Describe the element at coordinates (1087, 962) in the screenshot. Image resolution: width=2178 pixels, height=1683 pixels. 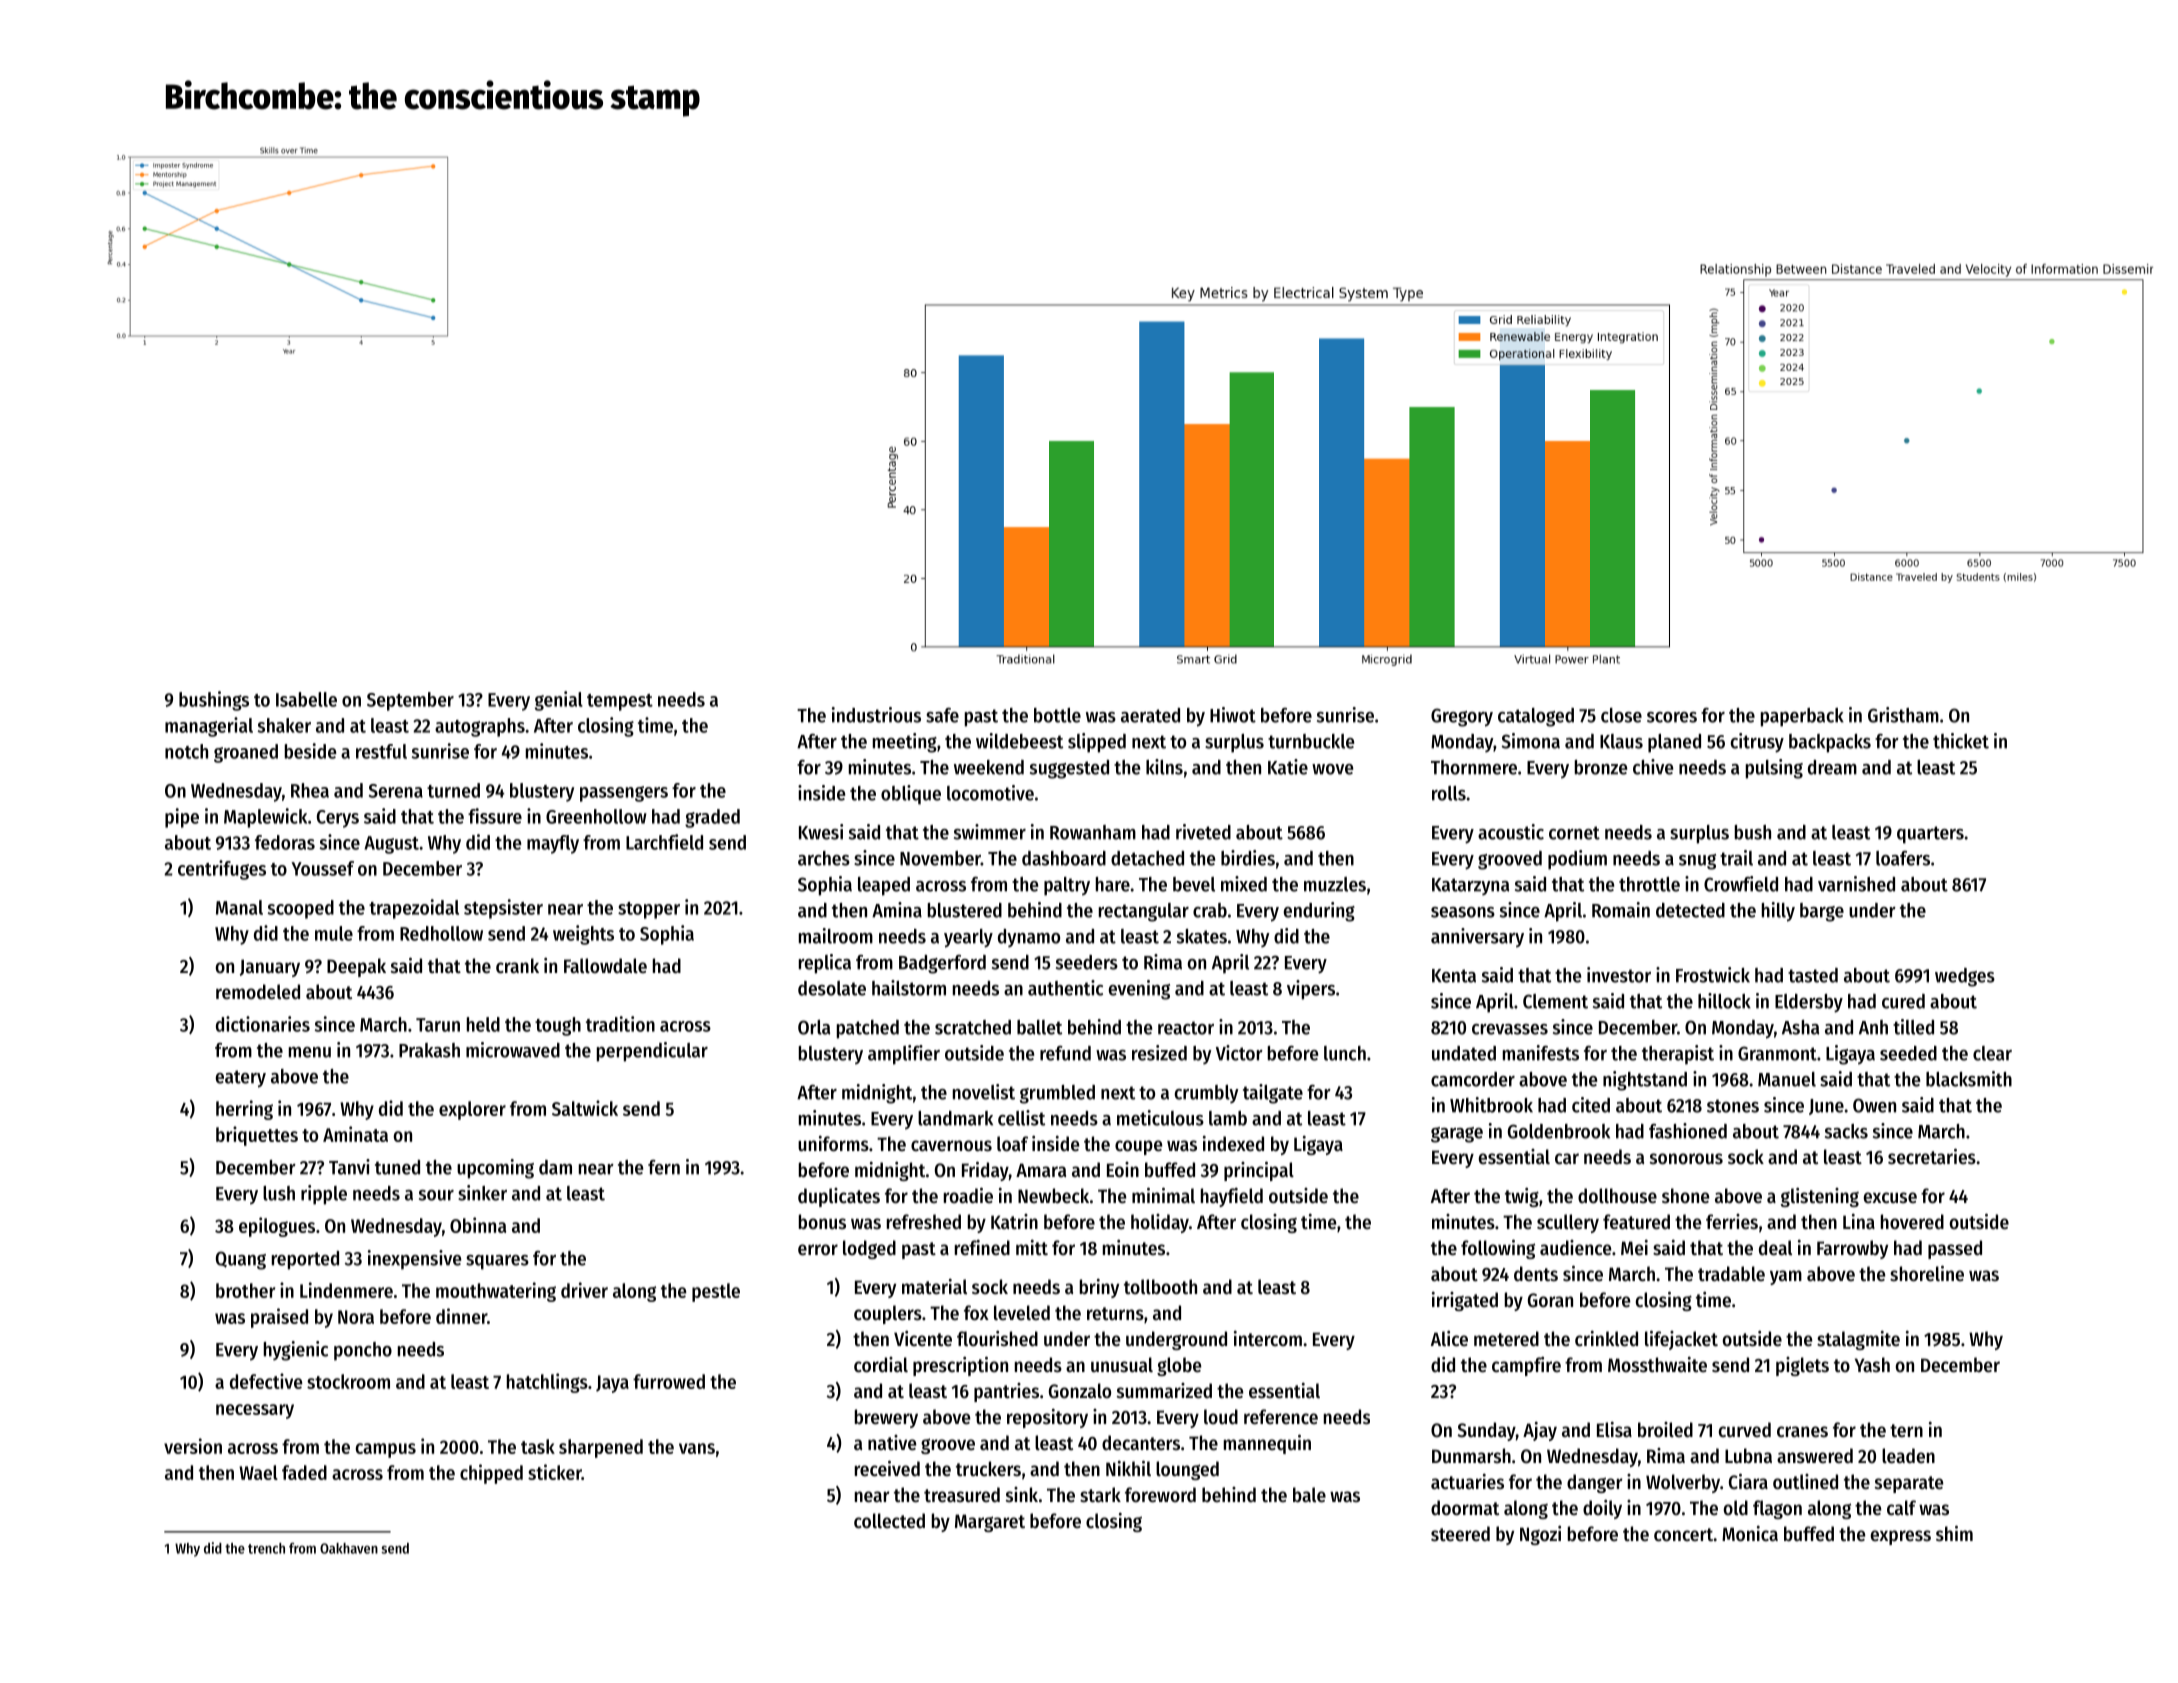
I see `seeders` at that location.
